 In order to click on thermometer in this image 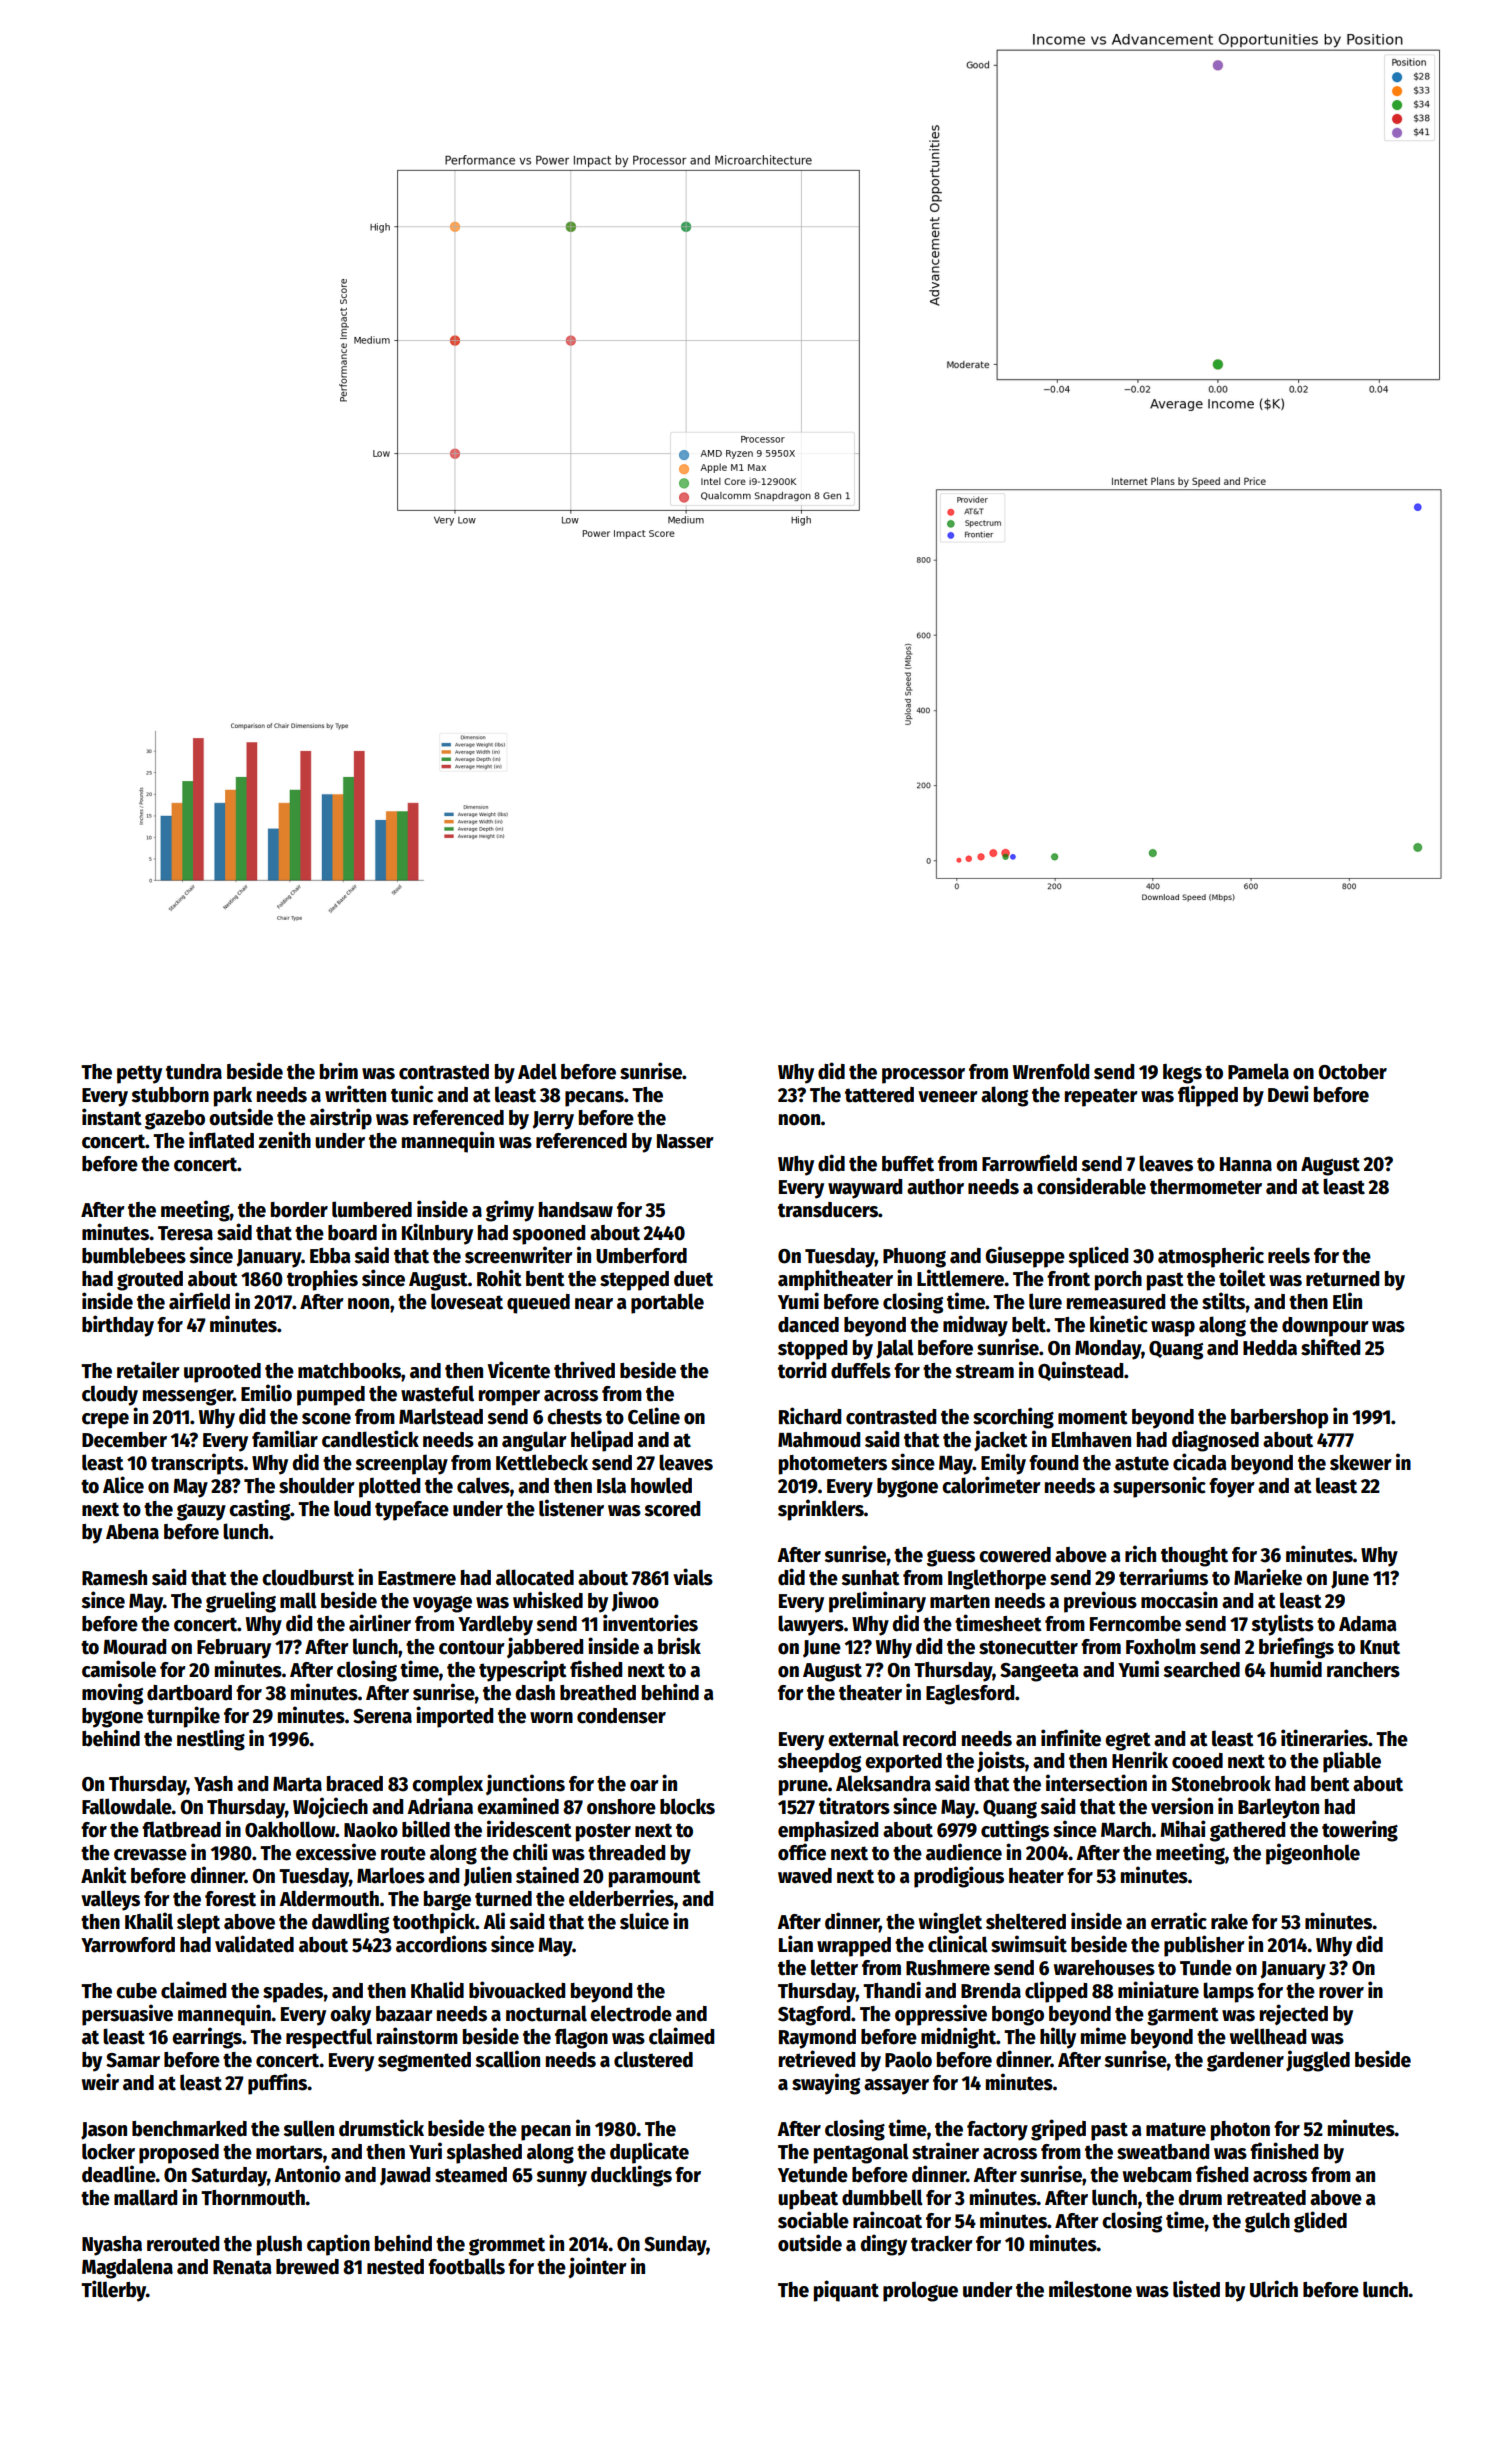, I will do `click(1206, 1187)`.
